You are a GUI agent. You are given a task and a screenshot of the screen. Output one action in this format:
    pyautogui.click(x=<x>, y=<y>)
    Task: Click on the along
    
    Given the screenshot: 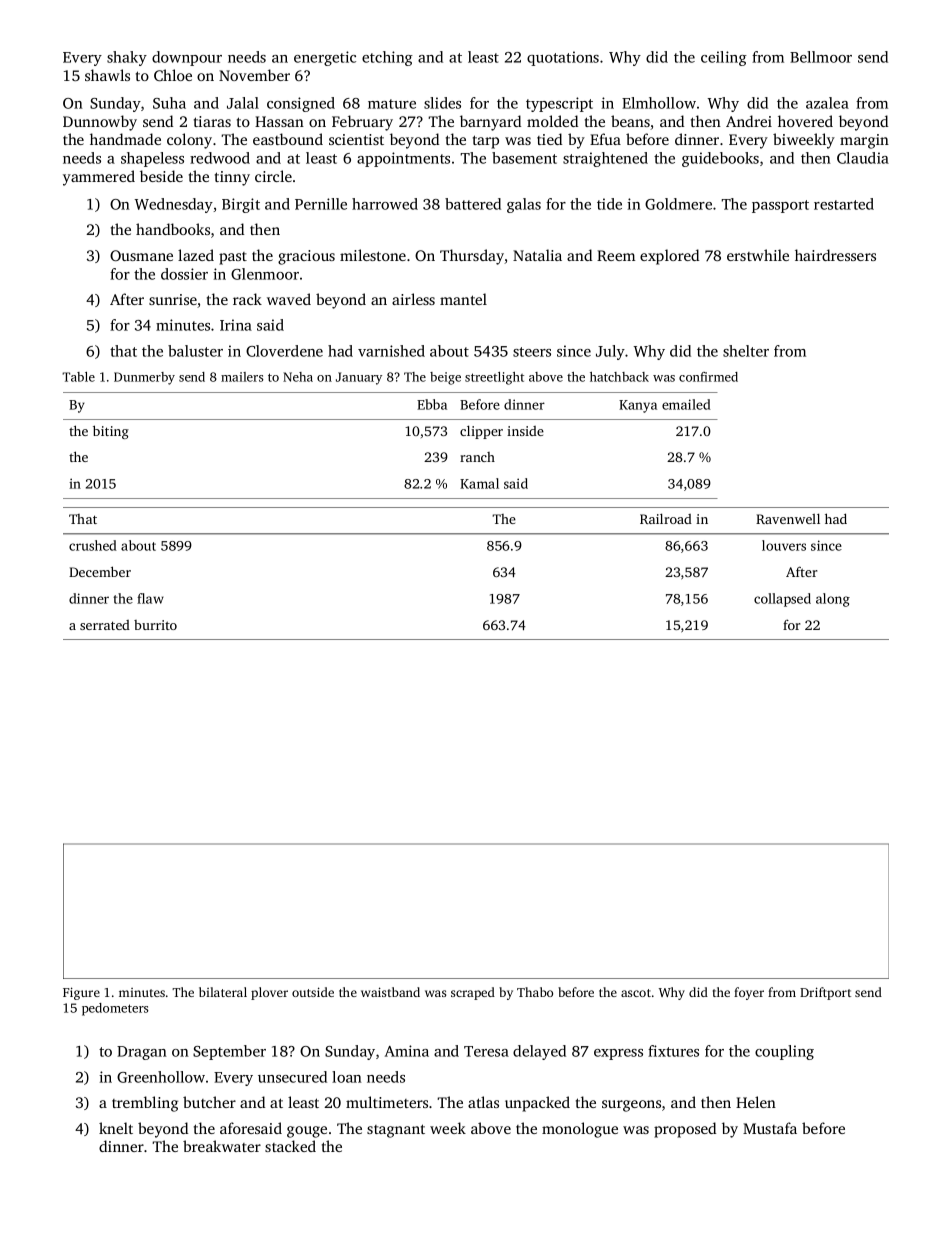 What is the action you would take?
    pyautogui.click(x=833, y=600)
